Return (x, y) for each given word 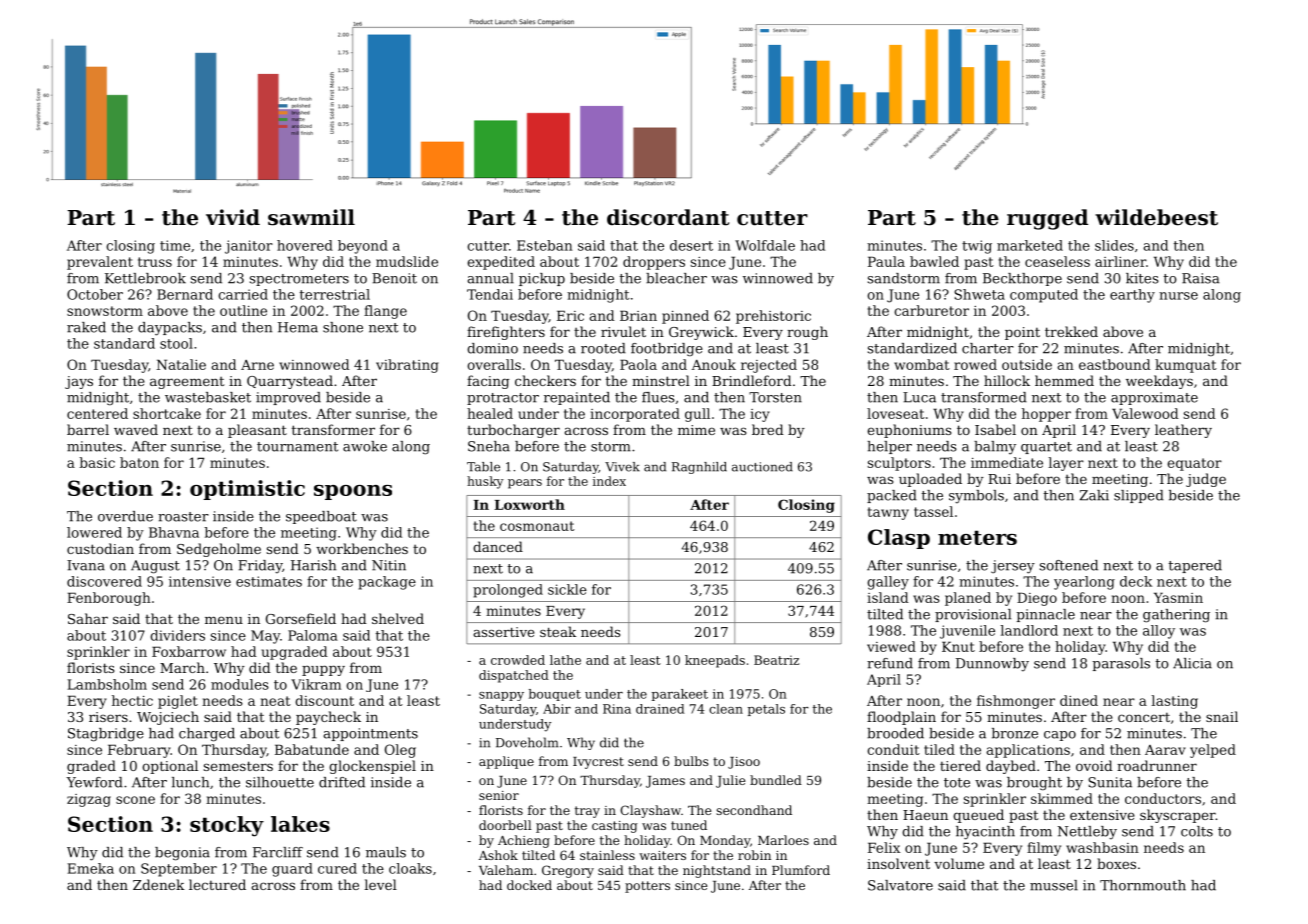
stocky (227, 826)
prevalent (100, 263)
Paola (638, 364)
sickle (567, 589)
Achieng (524, 841)
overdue (125, 516)
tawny (888, 513)
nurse (1178, 296)
